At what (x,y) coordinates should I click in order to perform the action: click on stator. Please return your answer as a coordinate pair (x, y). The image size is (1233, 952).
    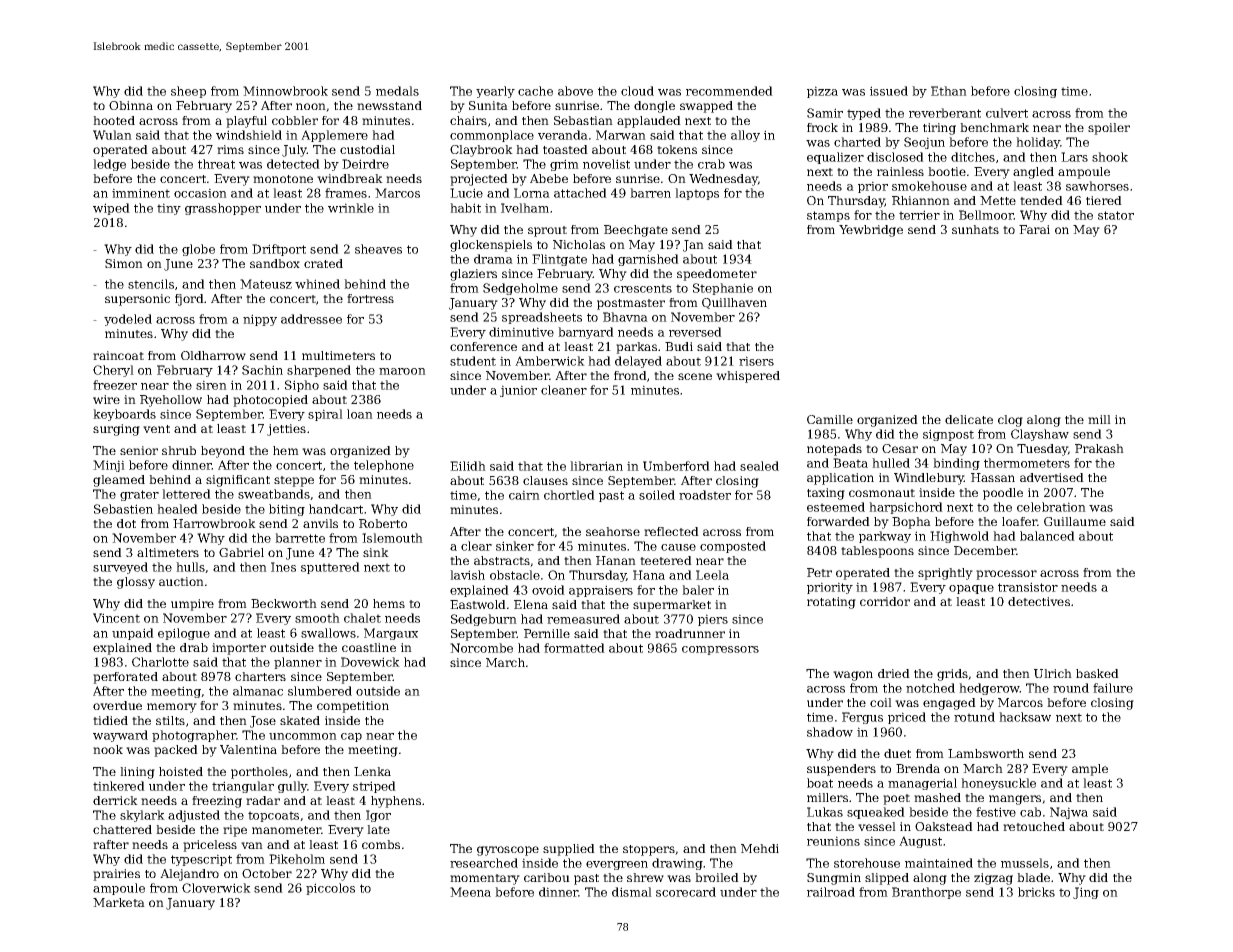
    Looking at the image, I should click on (1116, 215).
